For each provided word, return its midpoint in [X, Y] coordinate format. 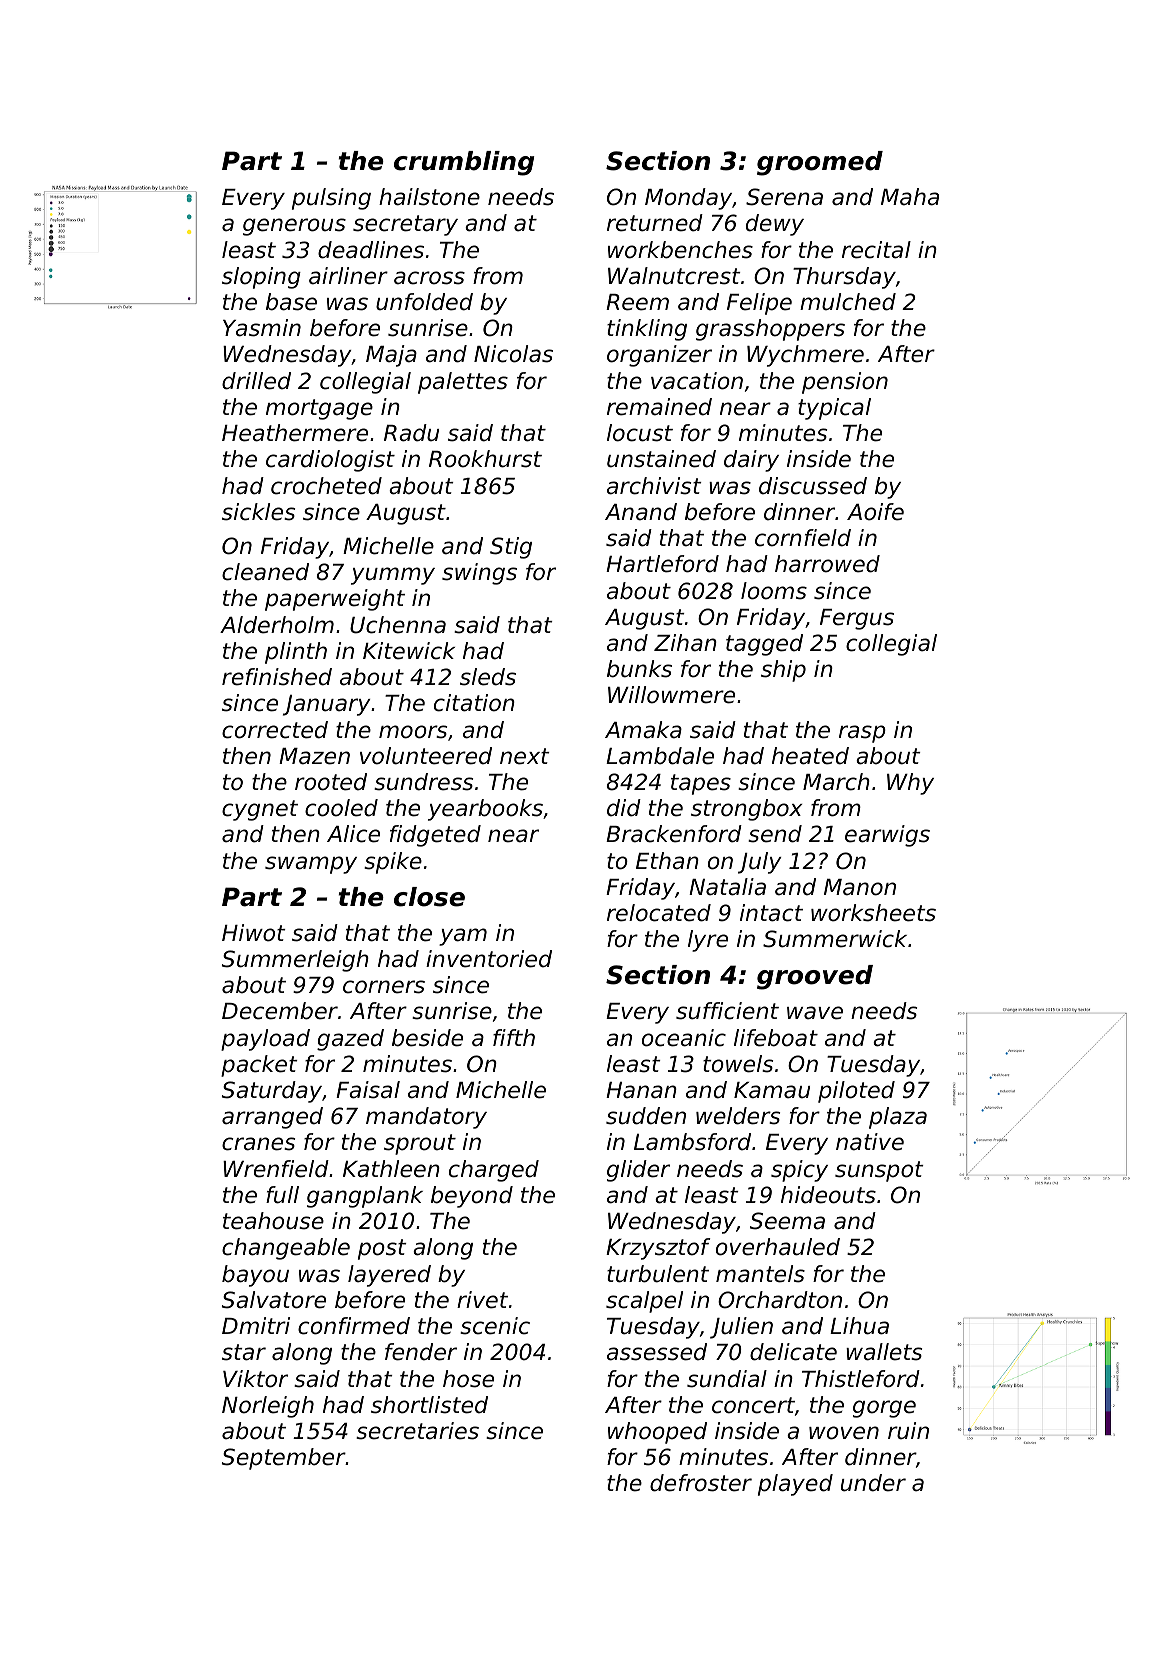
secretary [405, 225]
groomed [820, 163]
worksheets [873, 913]
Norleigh [268, 1407]
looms [774, 591]
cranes [258, 1144]
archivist [654, 486]
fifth [514, 1037]
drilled [256, 381]
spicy [799, 1171]
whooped [657, 1433]
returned [655, 223]
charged [494, 1171]
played [795, 1485]
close [429, 897]
